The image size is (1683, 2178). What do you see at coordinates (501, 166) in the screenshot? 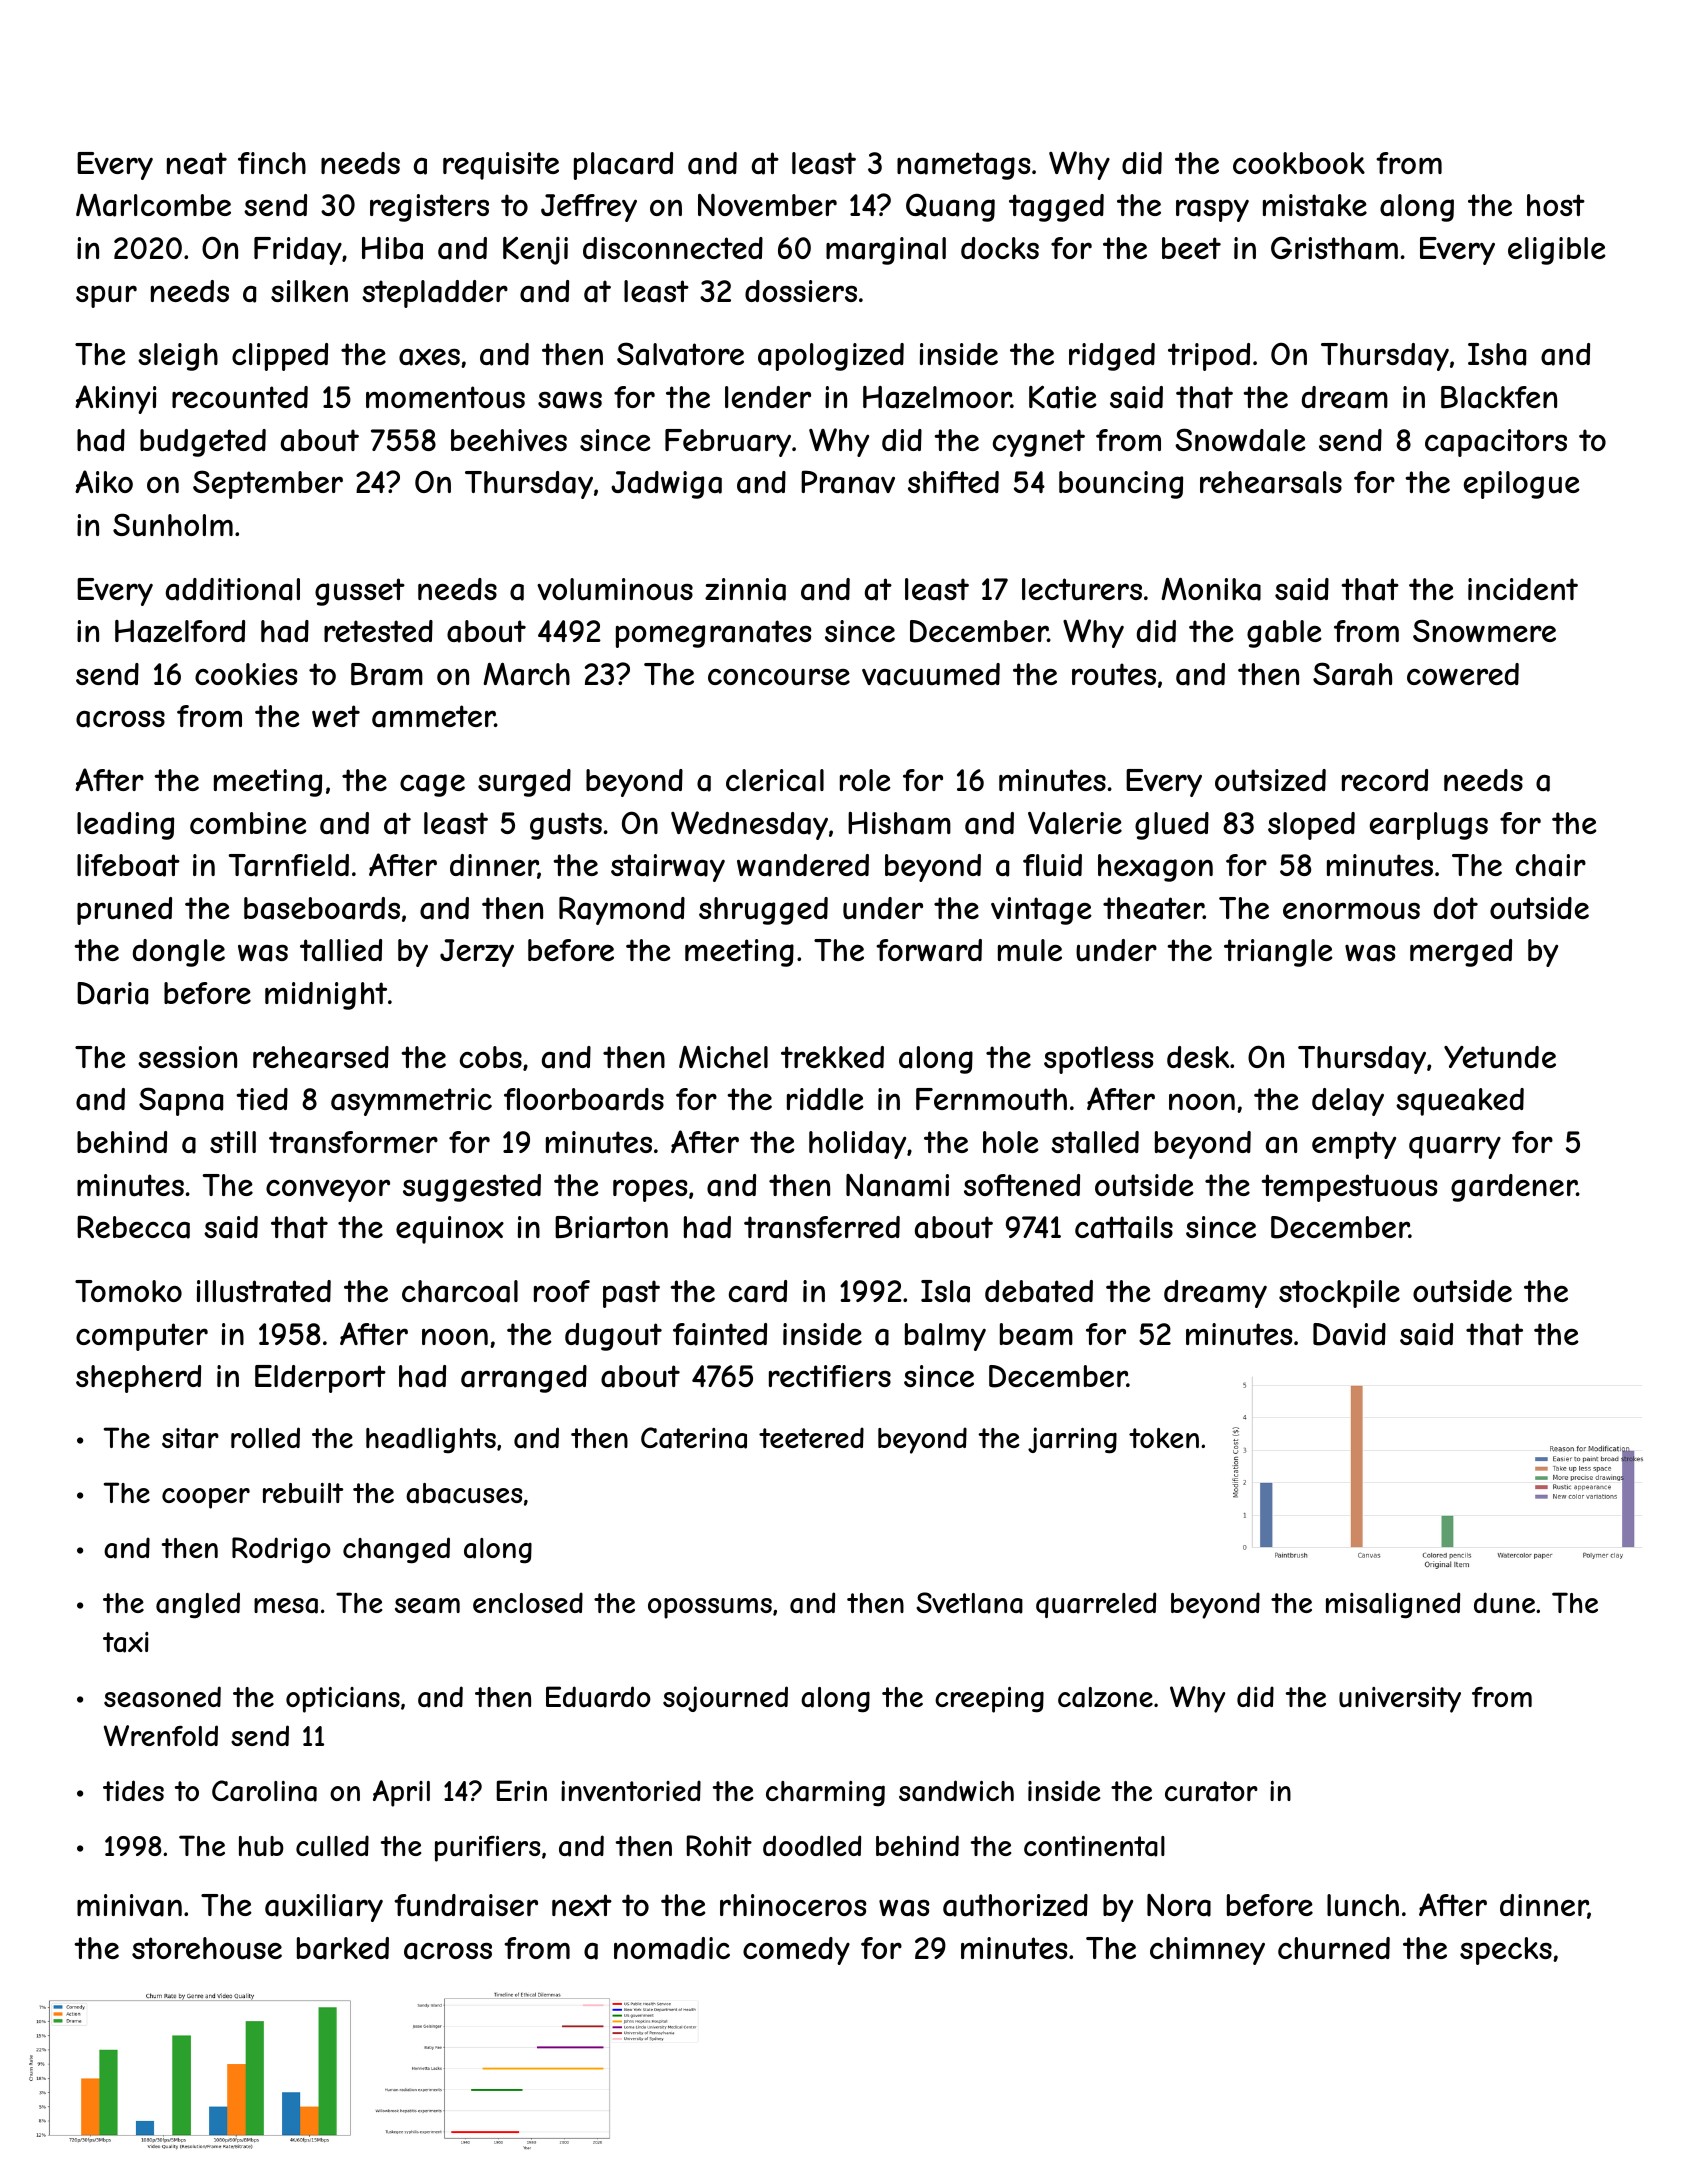
I see `requisite` at bounding box center [501, 166].
